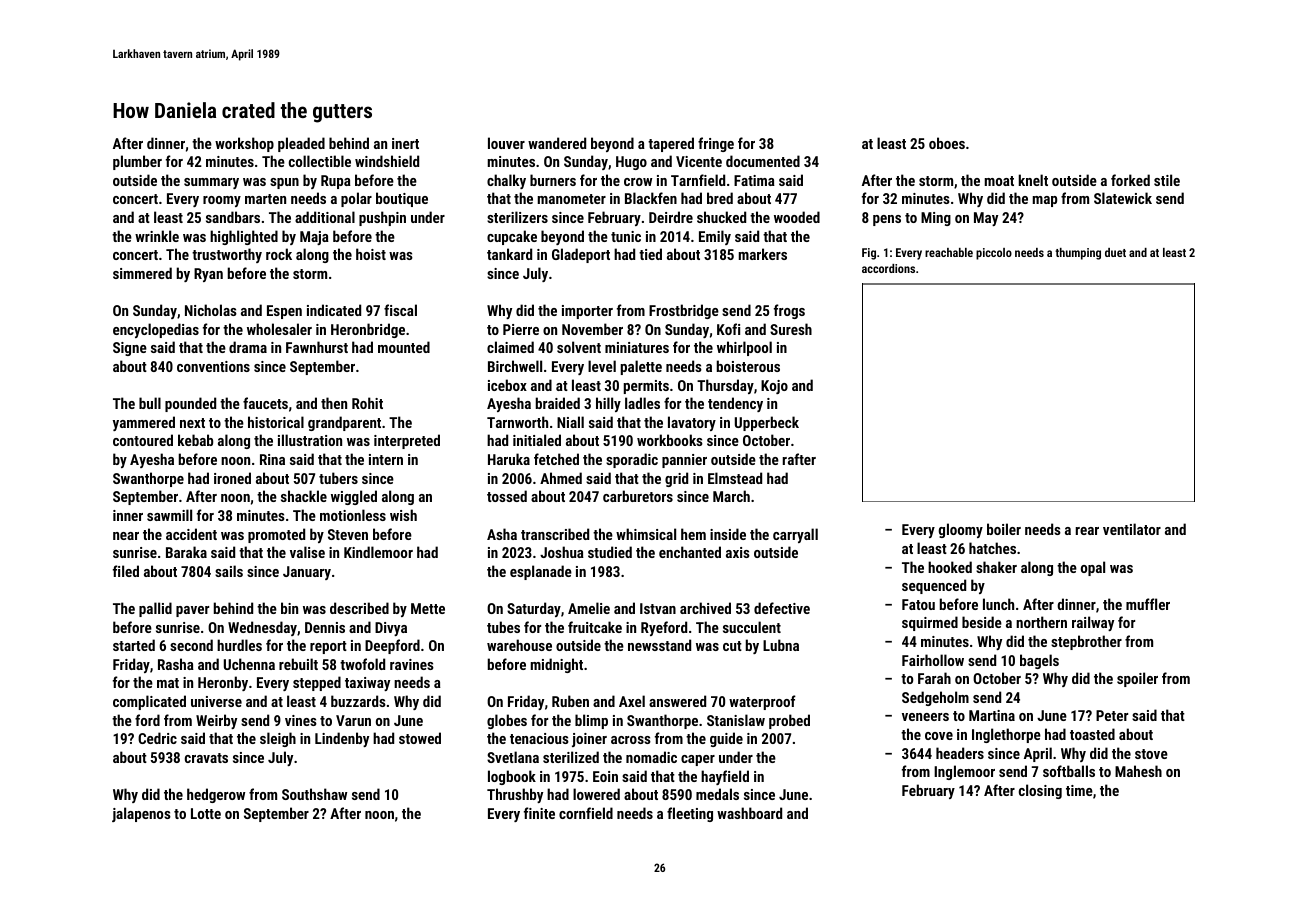  Describe the element at coordinates (141, 814) in the screenshot. I see `jalapenos` at that location.
